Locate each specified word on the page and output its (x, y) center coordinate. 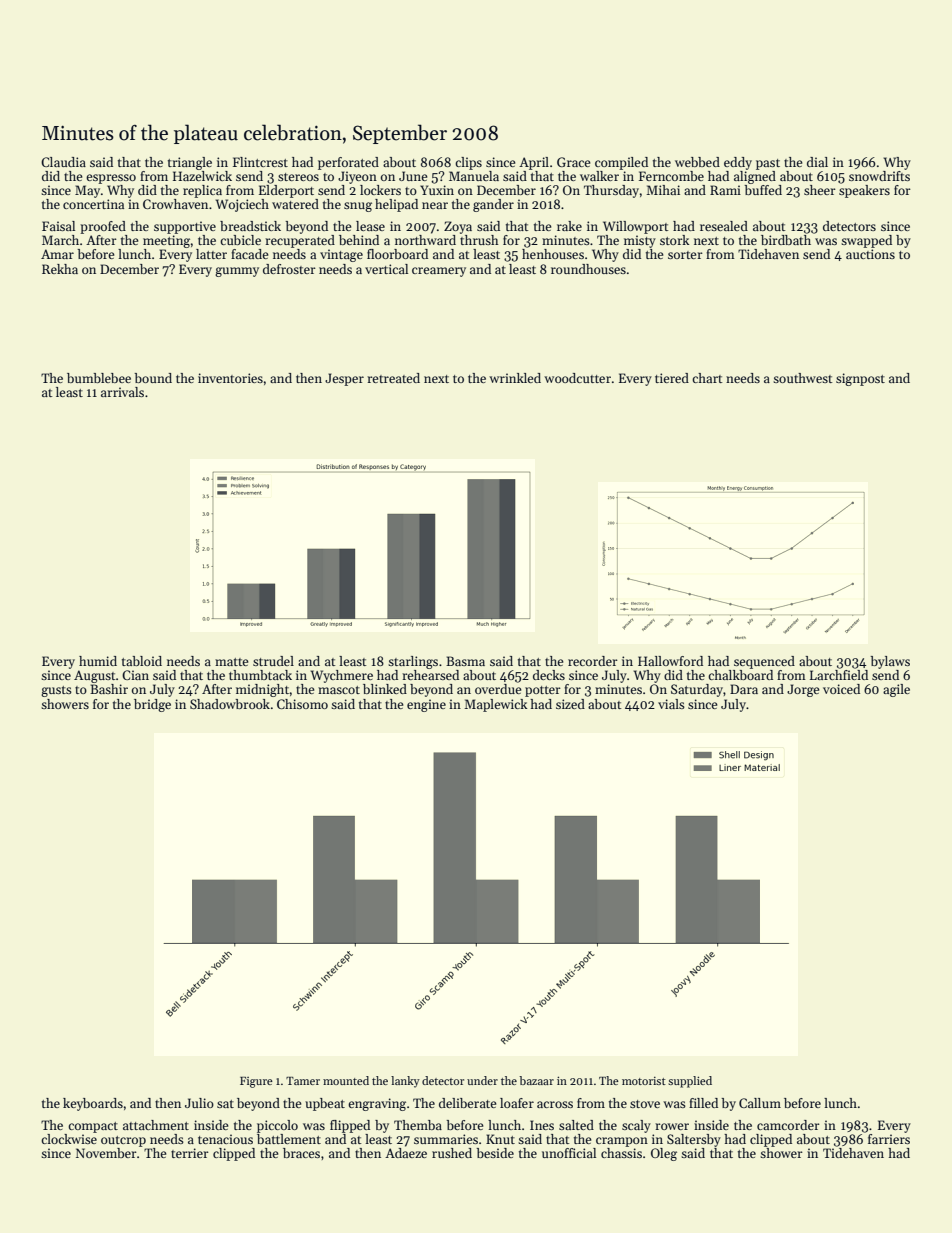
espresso (111, 179)
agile (896, 690)
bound (153, 378)
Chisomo (302, 704)
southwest (803, 378)
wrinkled (515, 378)
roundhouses (588, 269)
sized (570, 704)
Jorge (803, 690)
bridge (152, 705)
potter (543, 691)
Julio (199, 1103)
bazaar (536, 1080)
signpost (860, 379)
